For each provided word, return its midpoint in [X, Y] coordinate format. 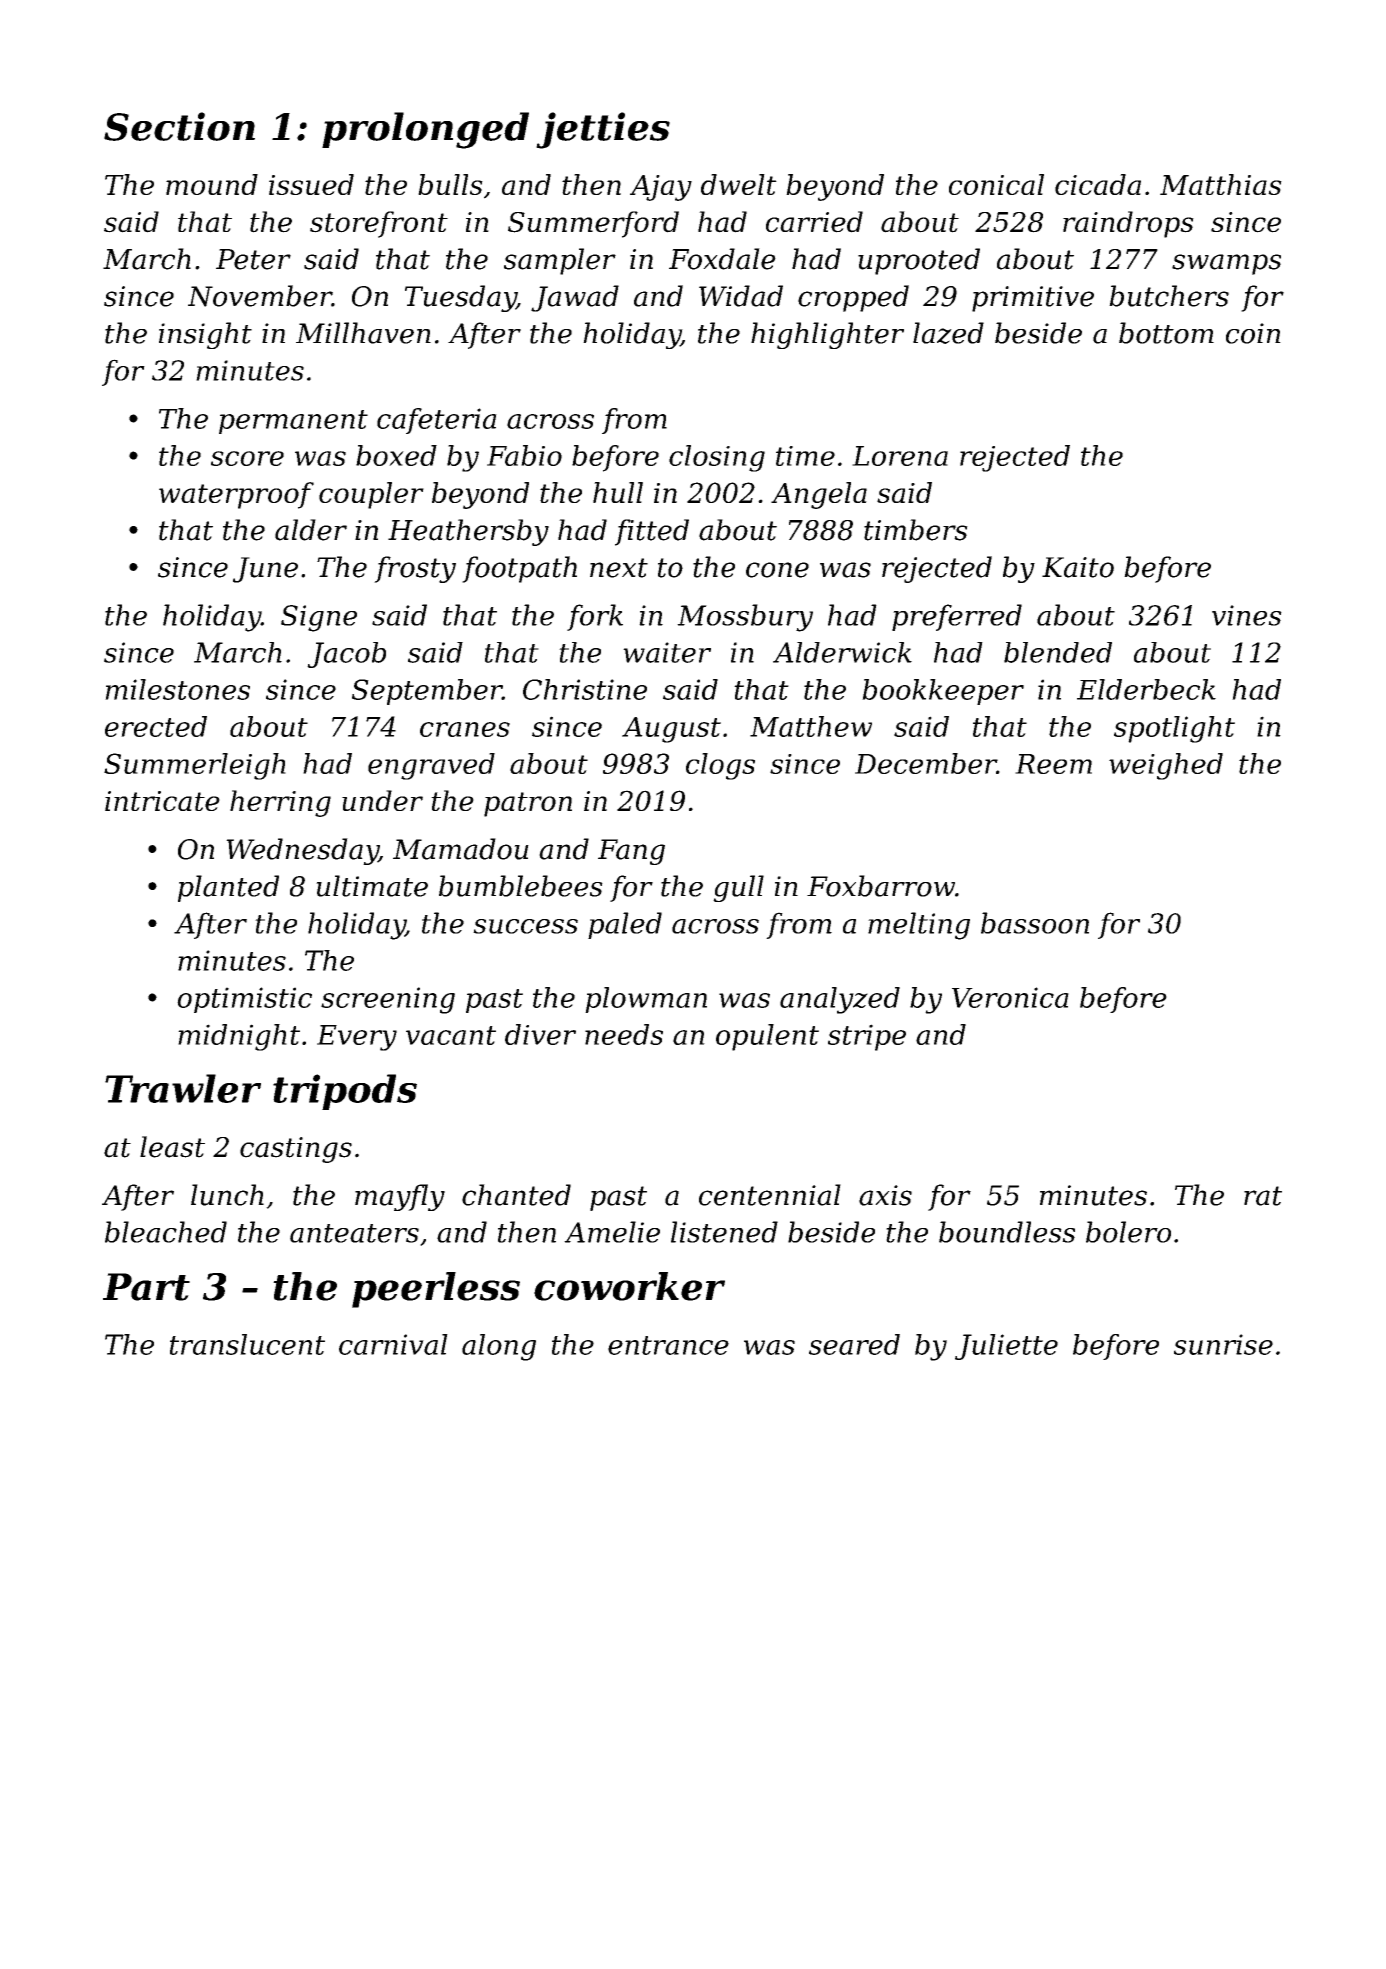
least [172, 1147]
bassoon [1035, 923]
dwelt [739, 184]
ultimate [372, 886]
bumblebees [521, 886]
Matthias [1221, 184]
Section [179, 126]
